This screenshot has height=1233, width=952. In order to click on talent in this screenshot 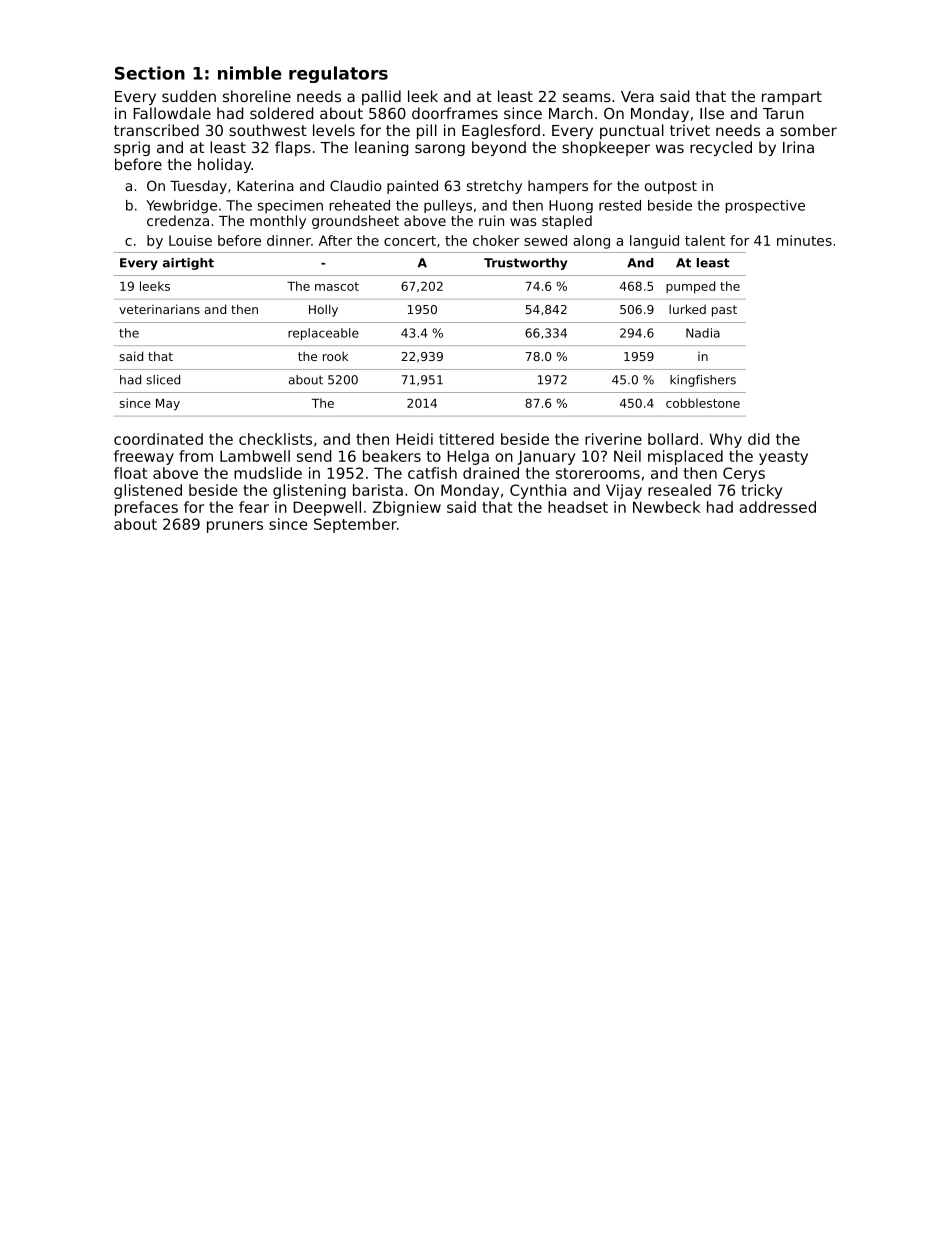, I will do `click(705, 240)`.
